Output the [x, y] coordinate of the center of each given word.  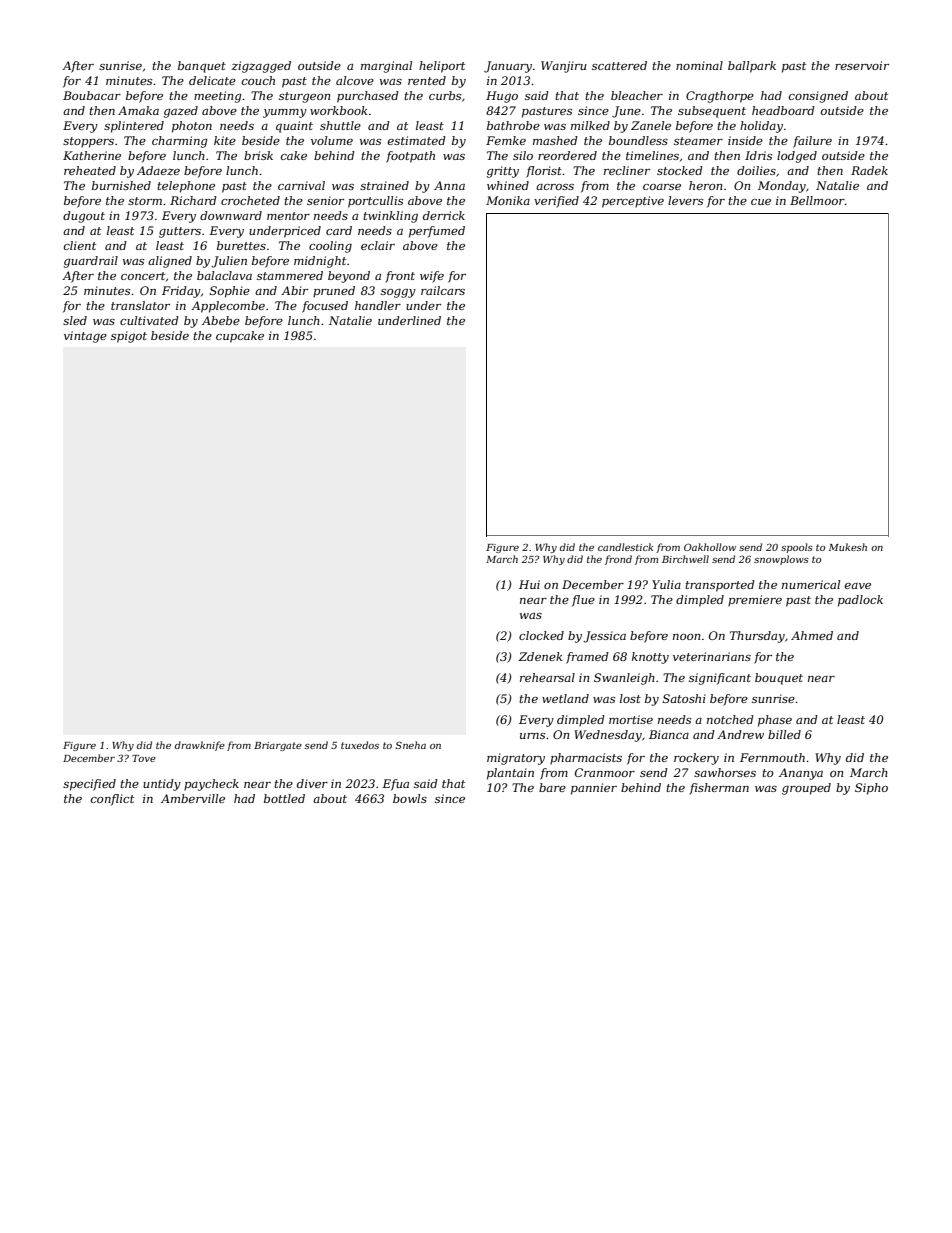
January [508, 67]
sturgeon [304, 97]
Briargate [278, 746]
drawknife [200, 746]
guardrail [91, 262]
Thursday [757, 637]
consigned [818, 97]
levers [685, 200]
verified [556, 202]
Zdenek [540, 656]
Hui [529, 584]
